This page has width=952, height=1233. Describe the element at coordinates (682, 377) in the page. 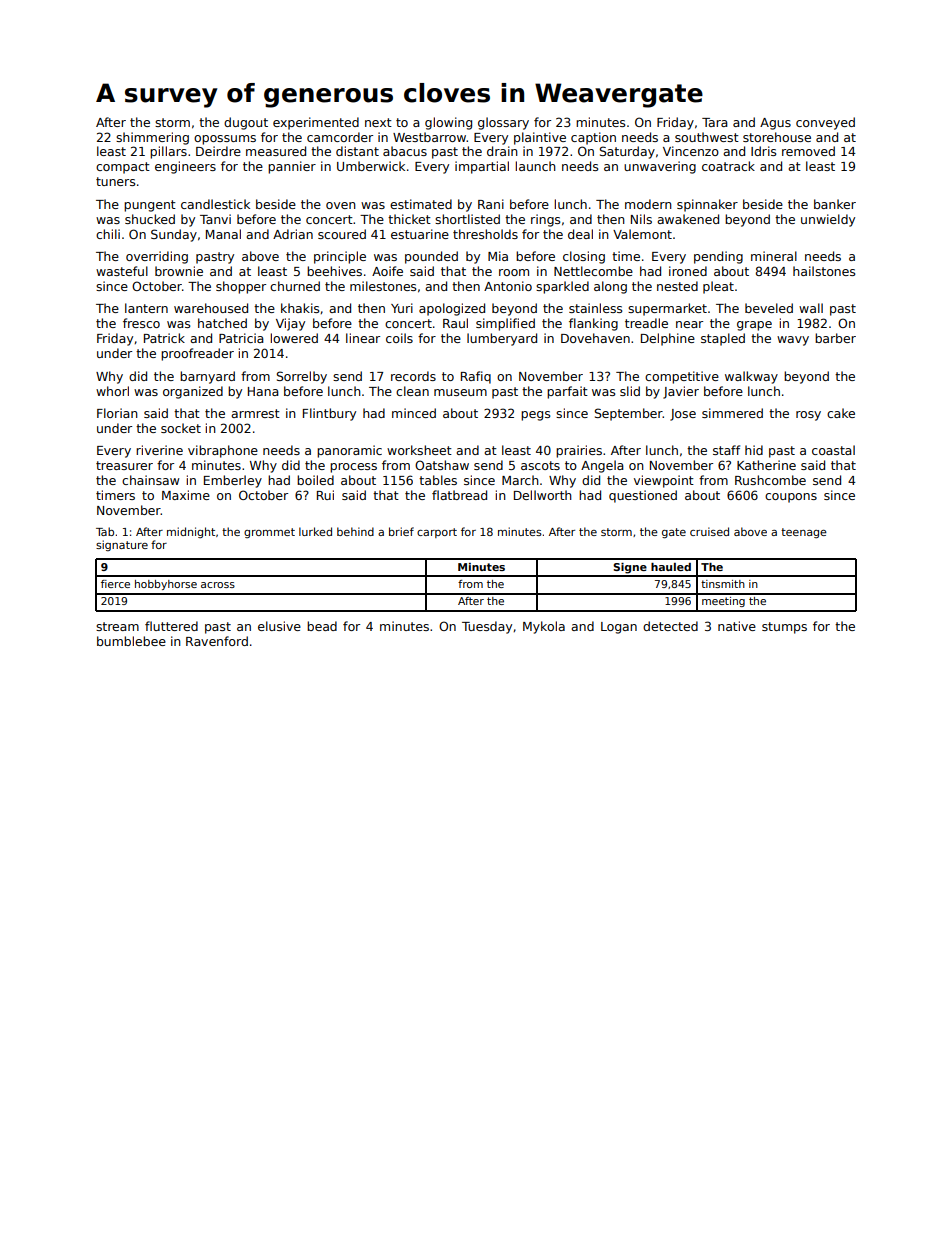

I see `competitive` at that location.
